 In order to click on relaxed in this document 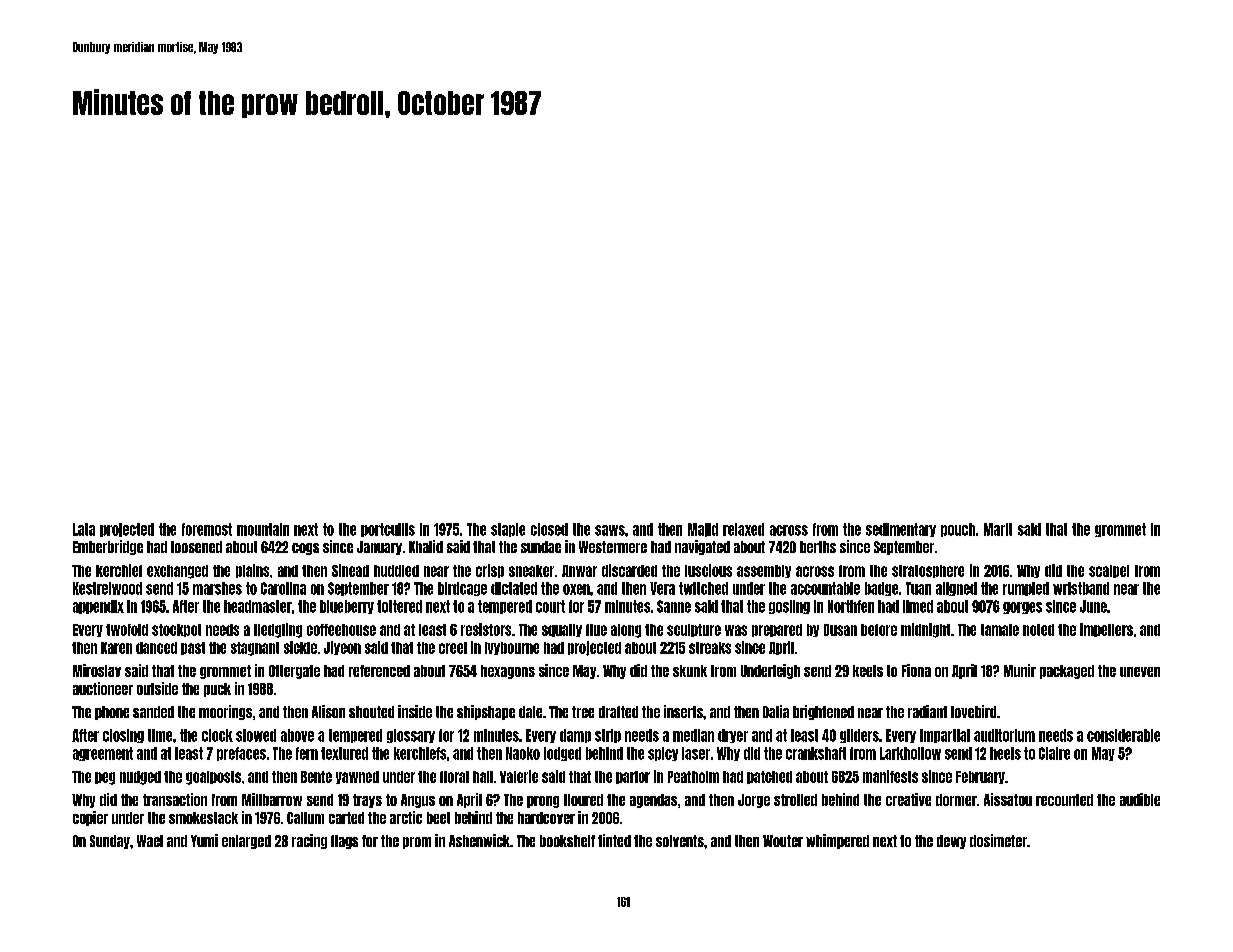, I will do `click(743, 529)`.
